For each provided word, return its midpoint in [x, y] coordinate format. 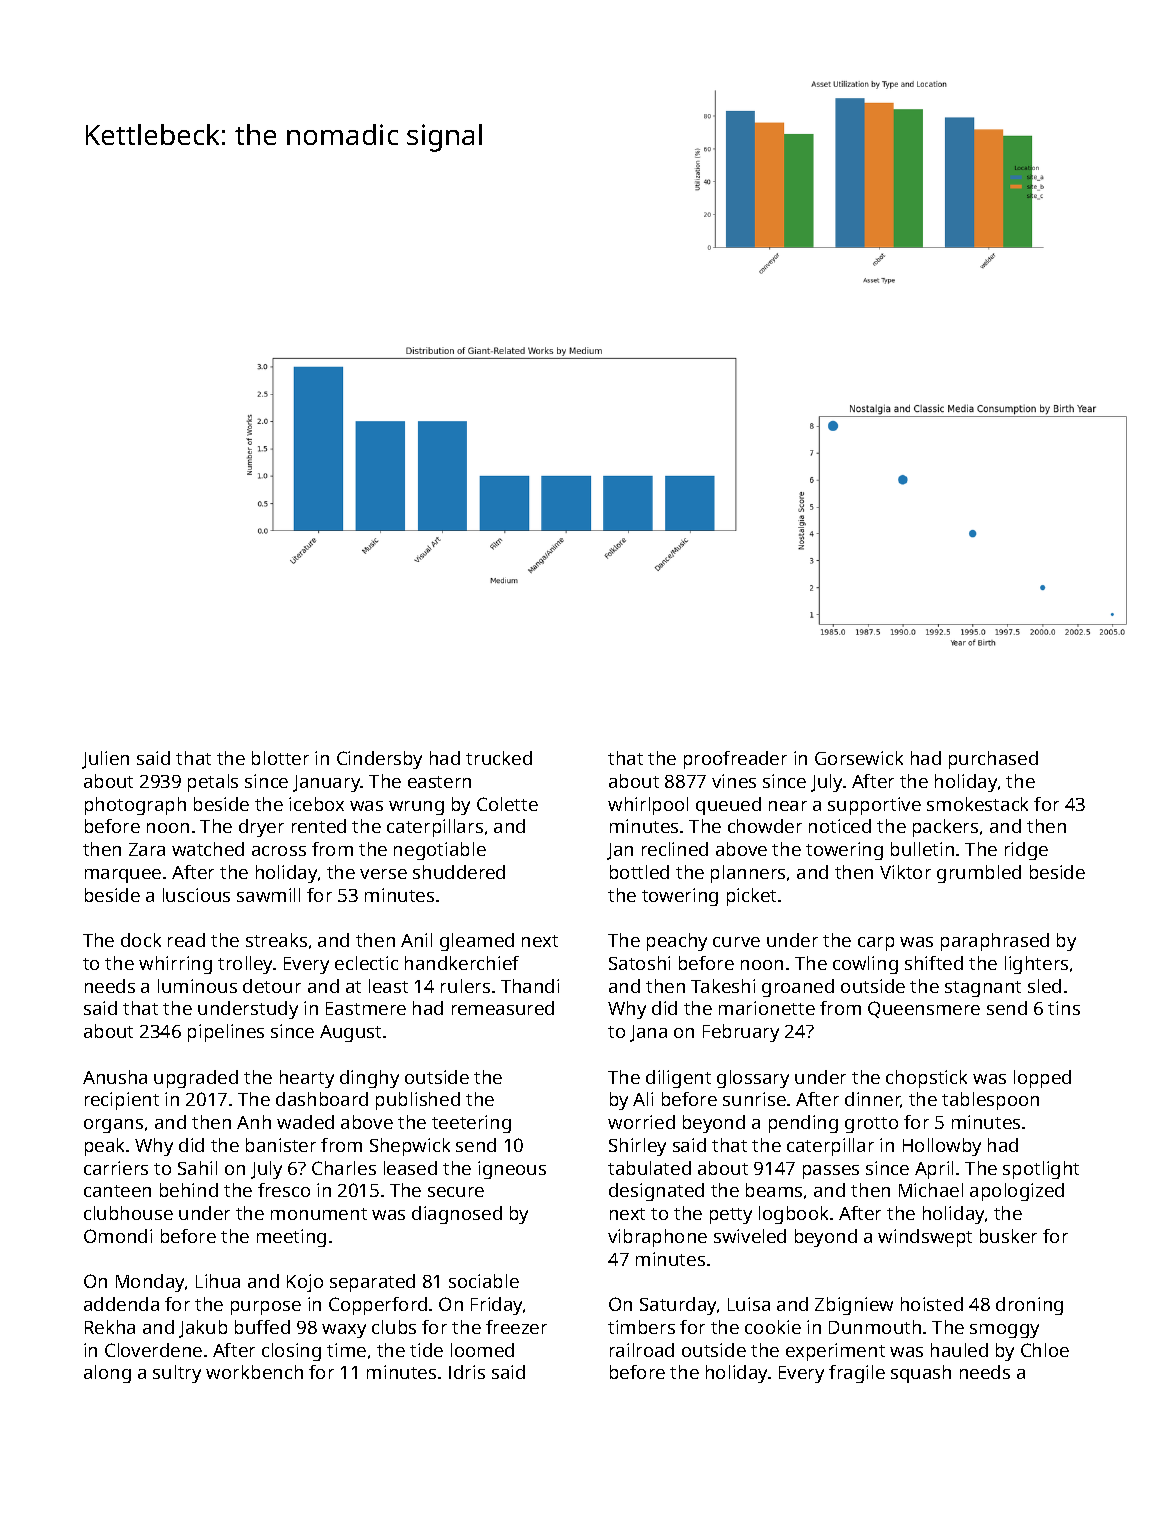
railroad [642, 1350]
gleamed [477, 942]
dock [141, 940]
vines [734, 781]
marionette [767, 1008]
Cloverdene [153, 1350]
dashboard [322, 1099]
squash [921, 1374]
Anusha [115, 1077]
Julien [105, 760]
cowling [865, 965]
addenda [121, 1304]
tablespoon [990, 1101]
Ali [643, 1099]
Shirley [637, 1147]
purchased [993, 760]
